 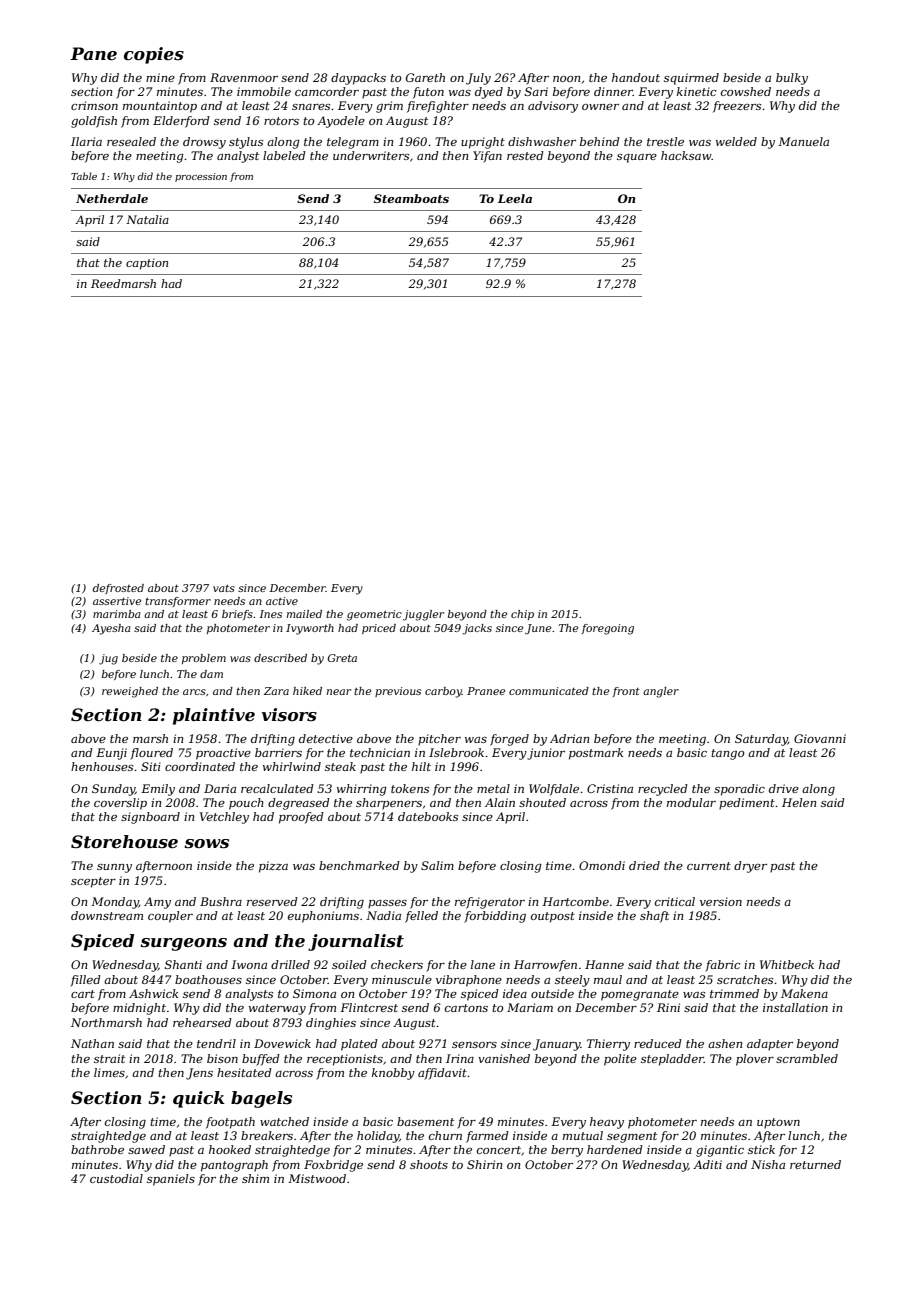 What do you see at coordinates (425, 77) in the page?
I see `Gareth` at bounding box center [425, 77].
